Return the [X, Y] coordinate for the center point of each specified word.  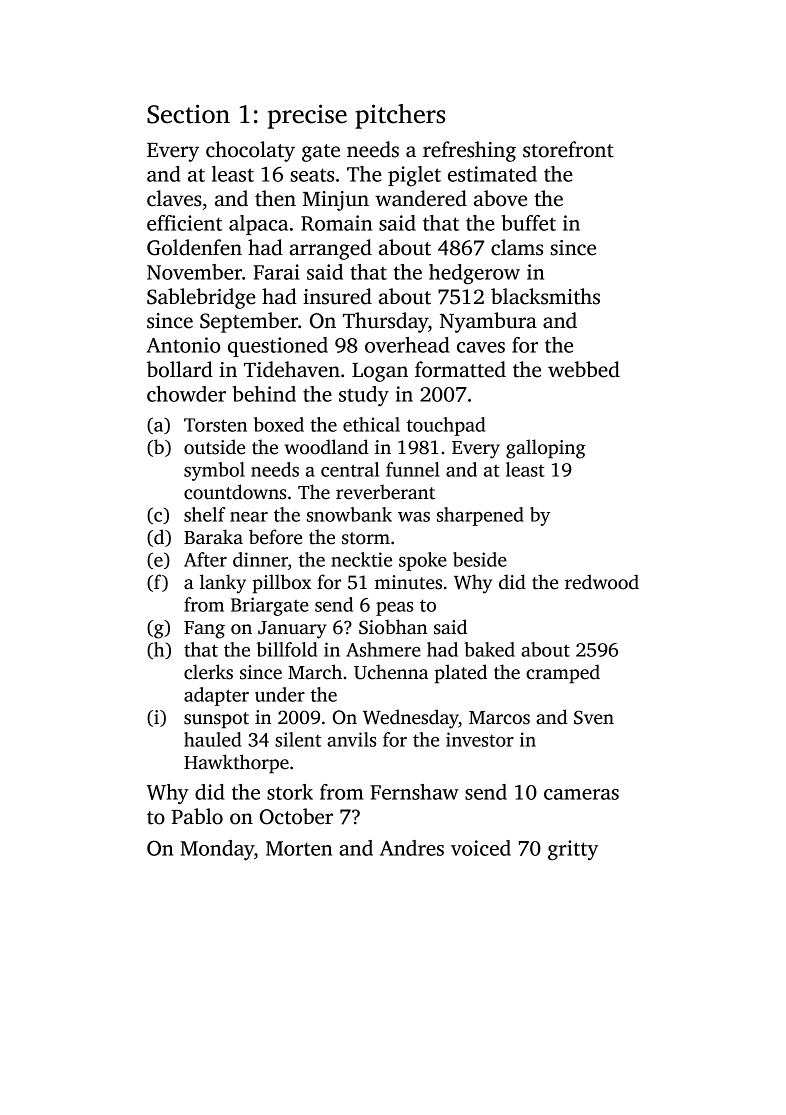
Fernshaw [414, 792]
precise [307, 116]
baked [489, 649]
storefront [568, 149]
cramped [563, 674]
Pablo [197, 816]
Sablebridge [201, 298]
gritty [573, 850]
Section [188, 114]
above [500, 198]
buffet [529, 223]
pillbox [281, 584]
